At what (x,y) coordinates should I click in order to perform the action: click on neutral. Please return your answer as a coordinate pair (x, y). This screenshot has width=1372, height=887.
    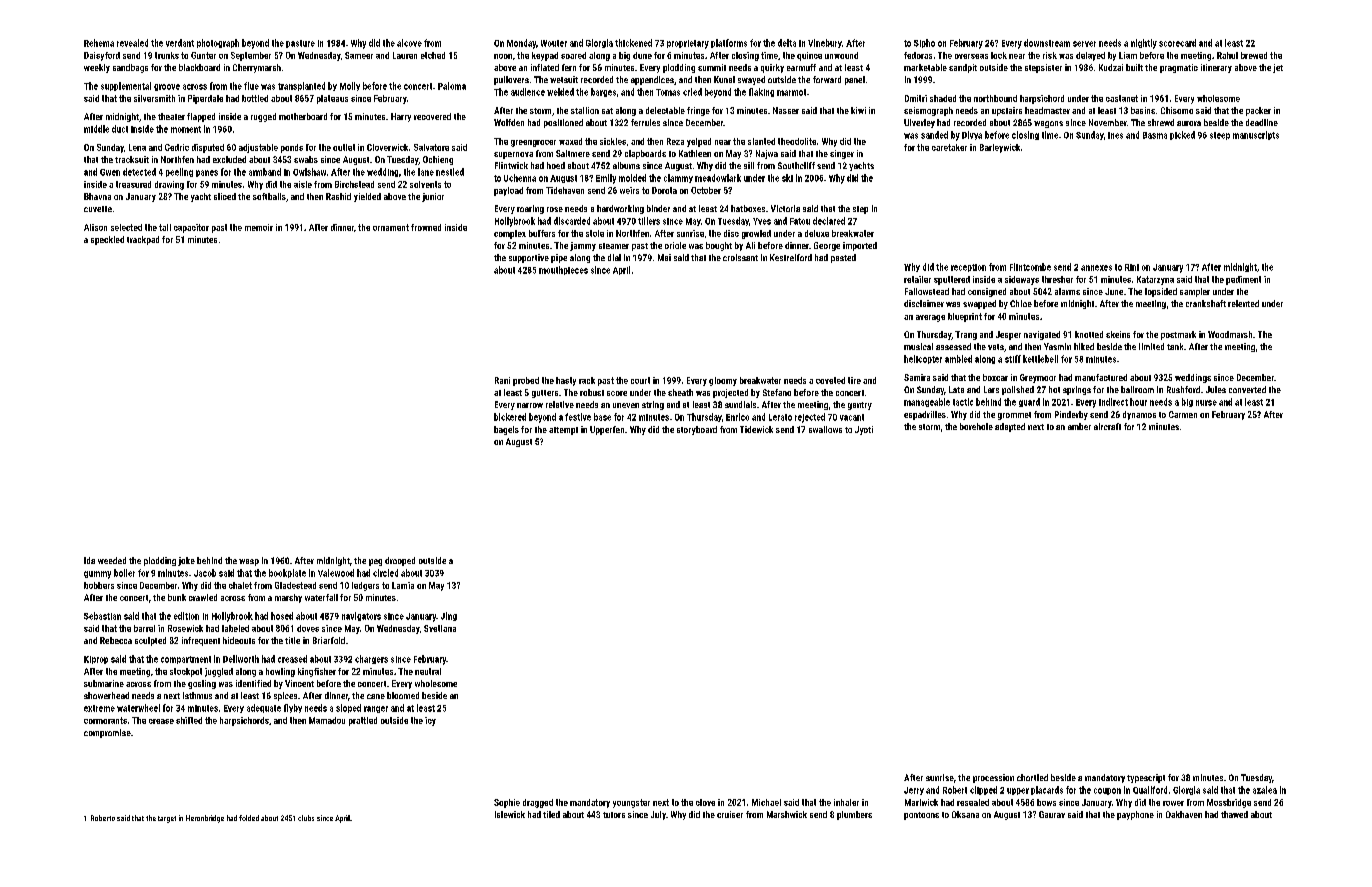
    Looking at the image, I should click on (428, 671).
